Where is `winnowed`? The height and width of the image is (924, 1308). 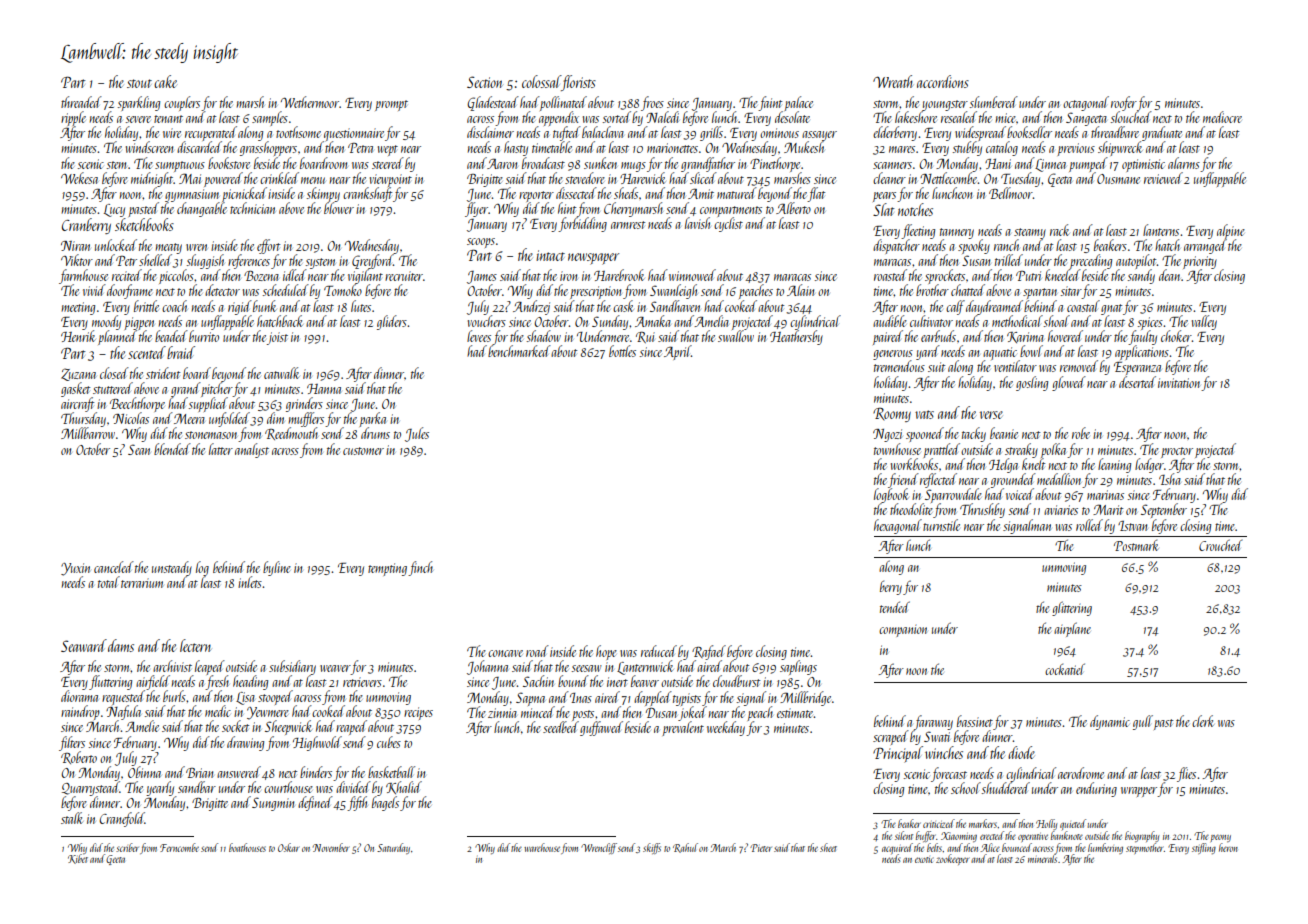 winnowed is located at coordinates (692, 275).
